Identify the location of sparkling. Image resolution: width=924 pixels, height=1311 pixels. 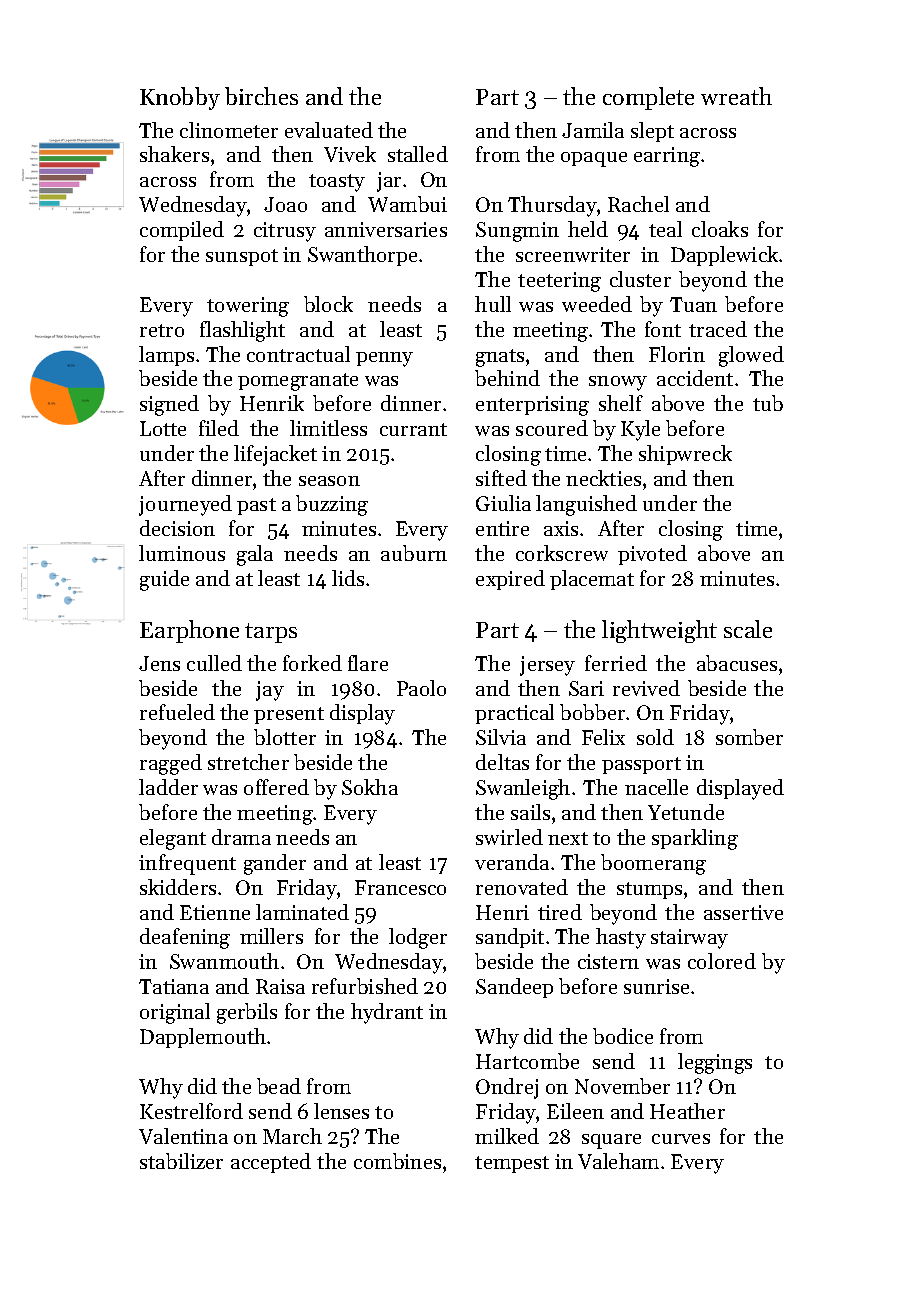
(695, 839).
